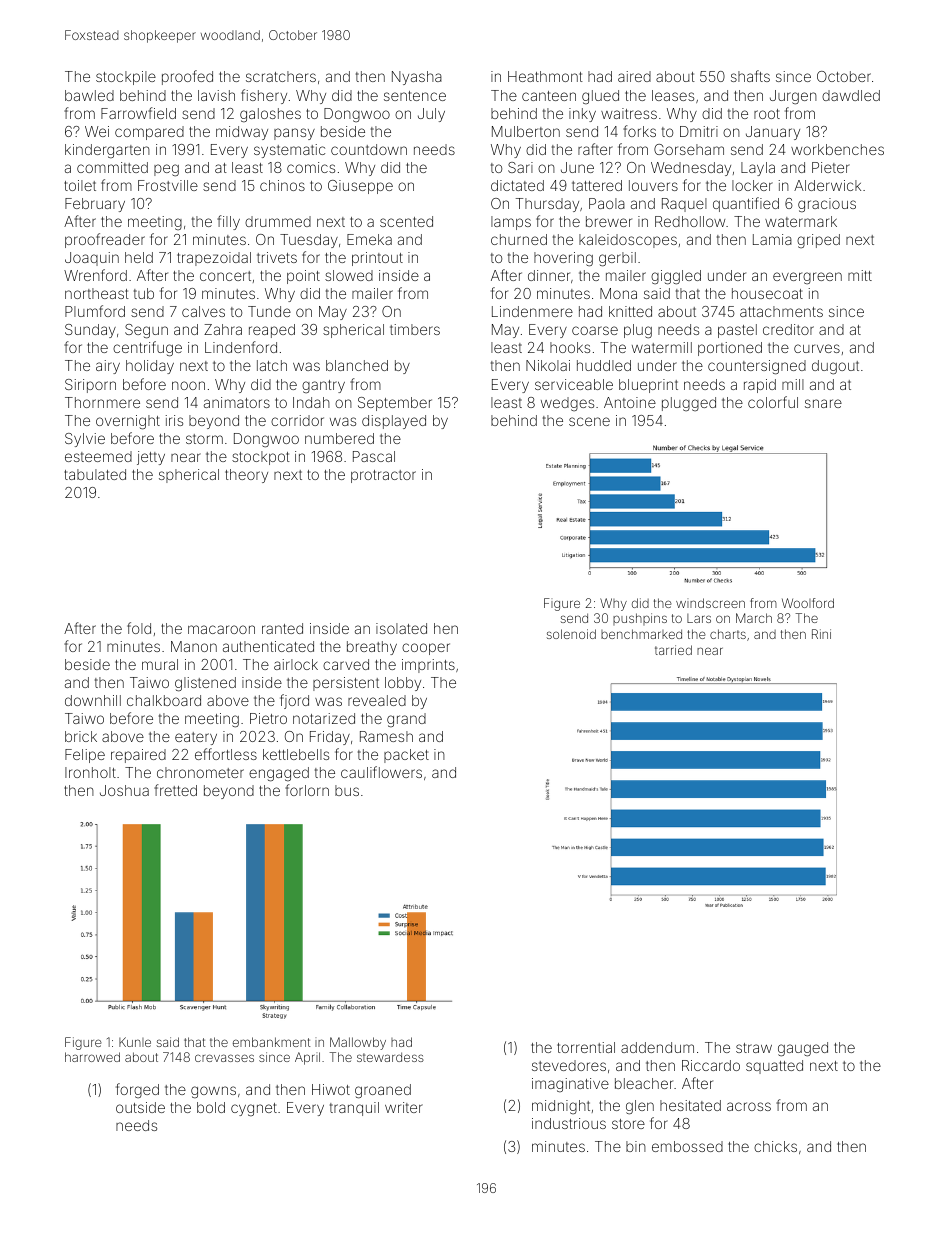 The image size is (952, 1233). What do you see at coordinates (237, 402) in the screenshot?
I see `animators` at bounding box center [237, 402].
